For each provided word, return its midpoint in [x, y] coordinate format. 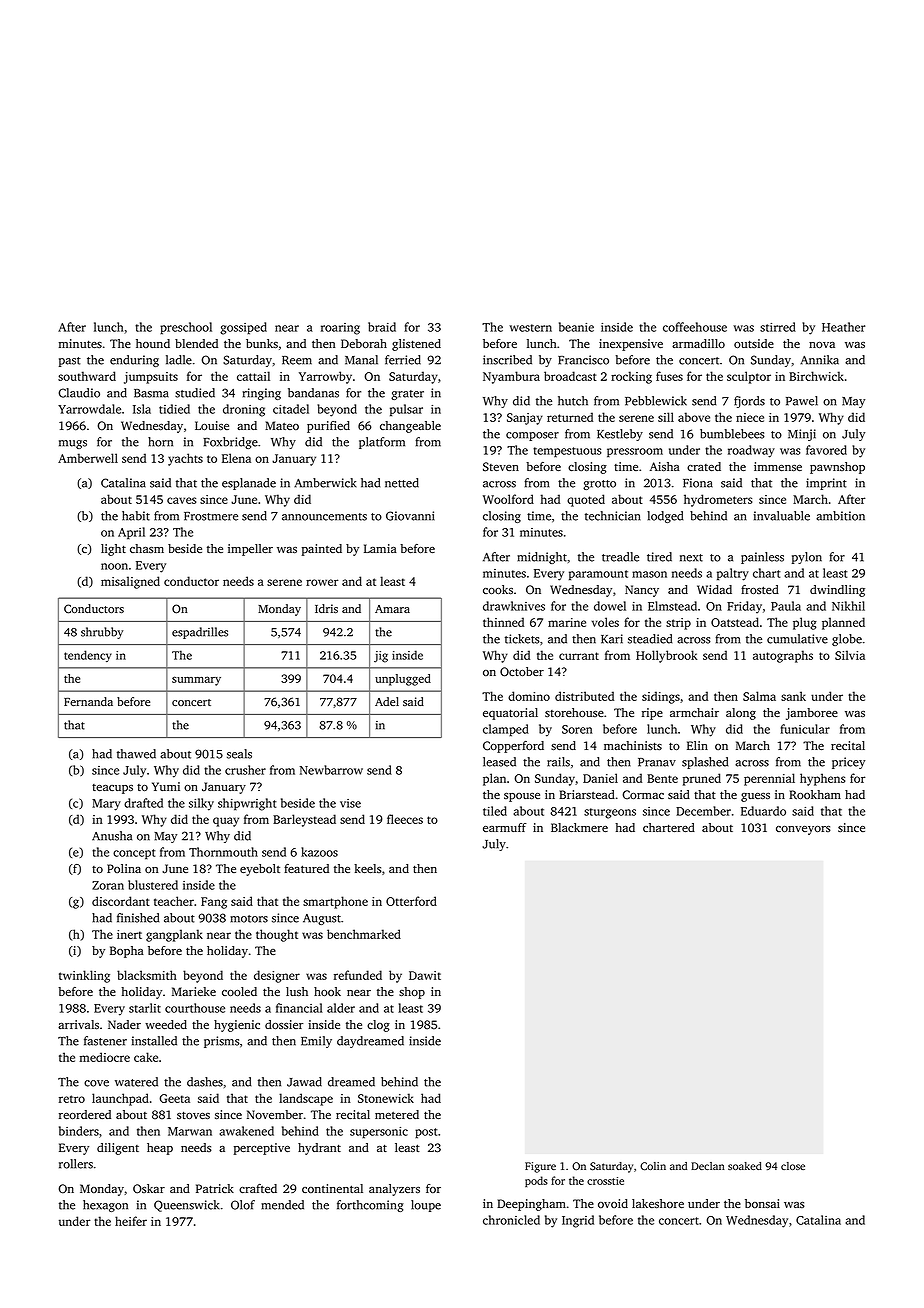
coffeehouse [695, 327]
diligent [118, 1149]
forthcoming [370, 1206]
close [793, 1166]
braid [382, 327]
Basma [151, 393]
